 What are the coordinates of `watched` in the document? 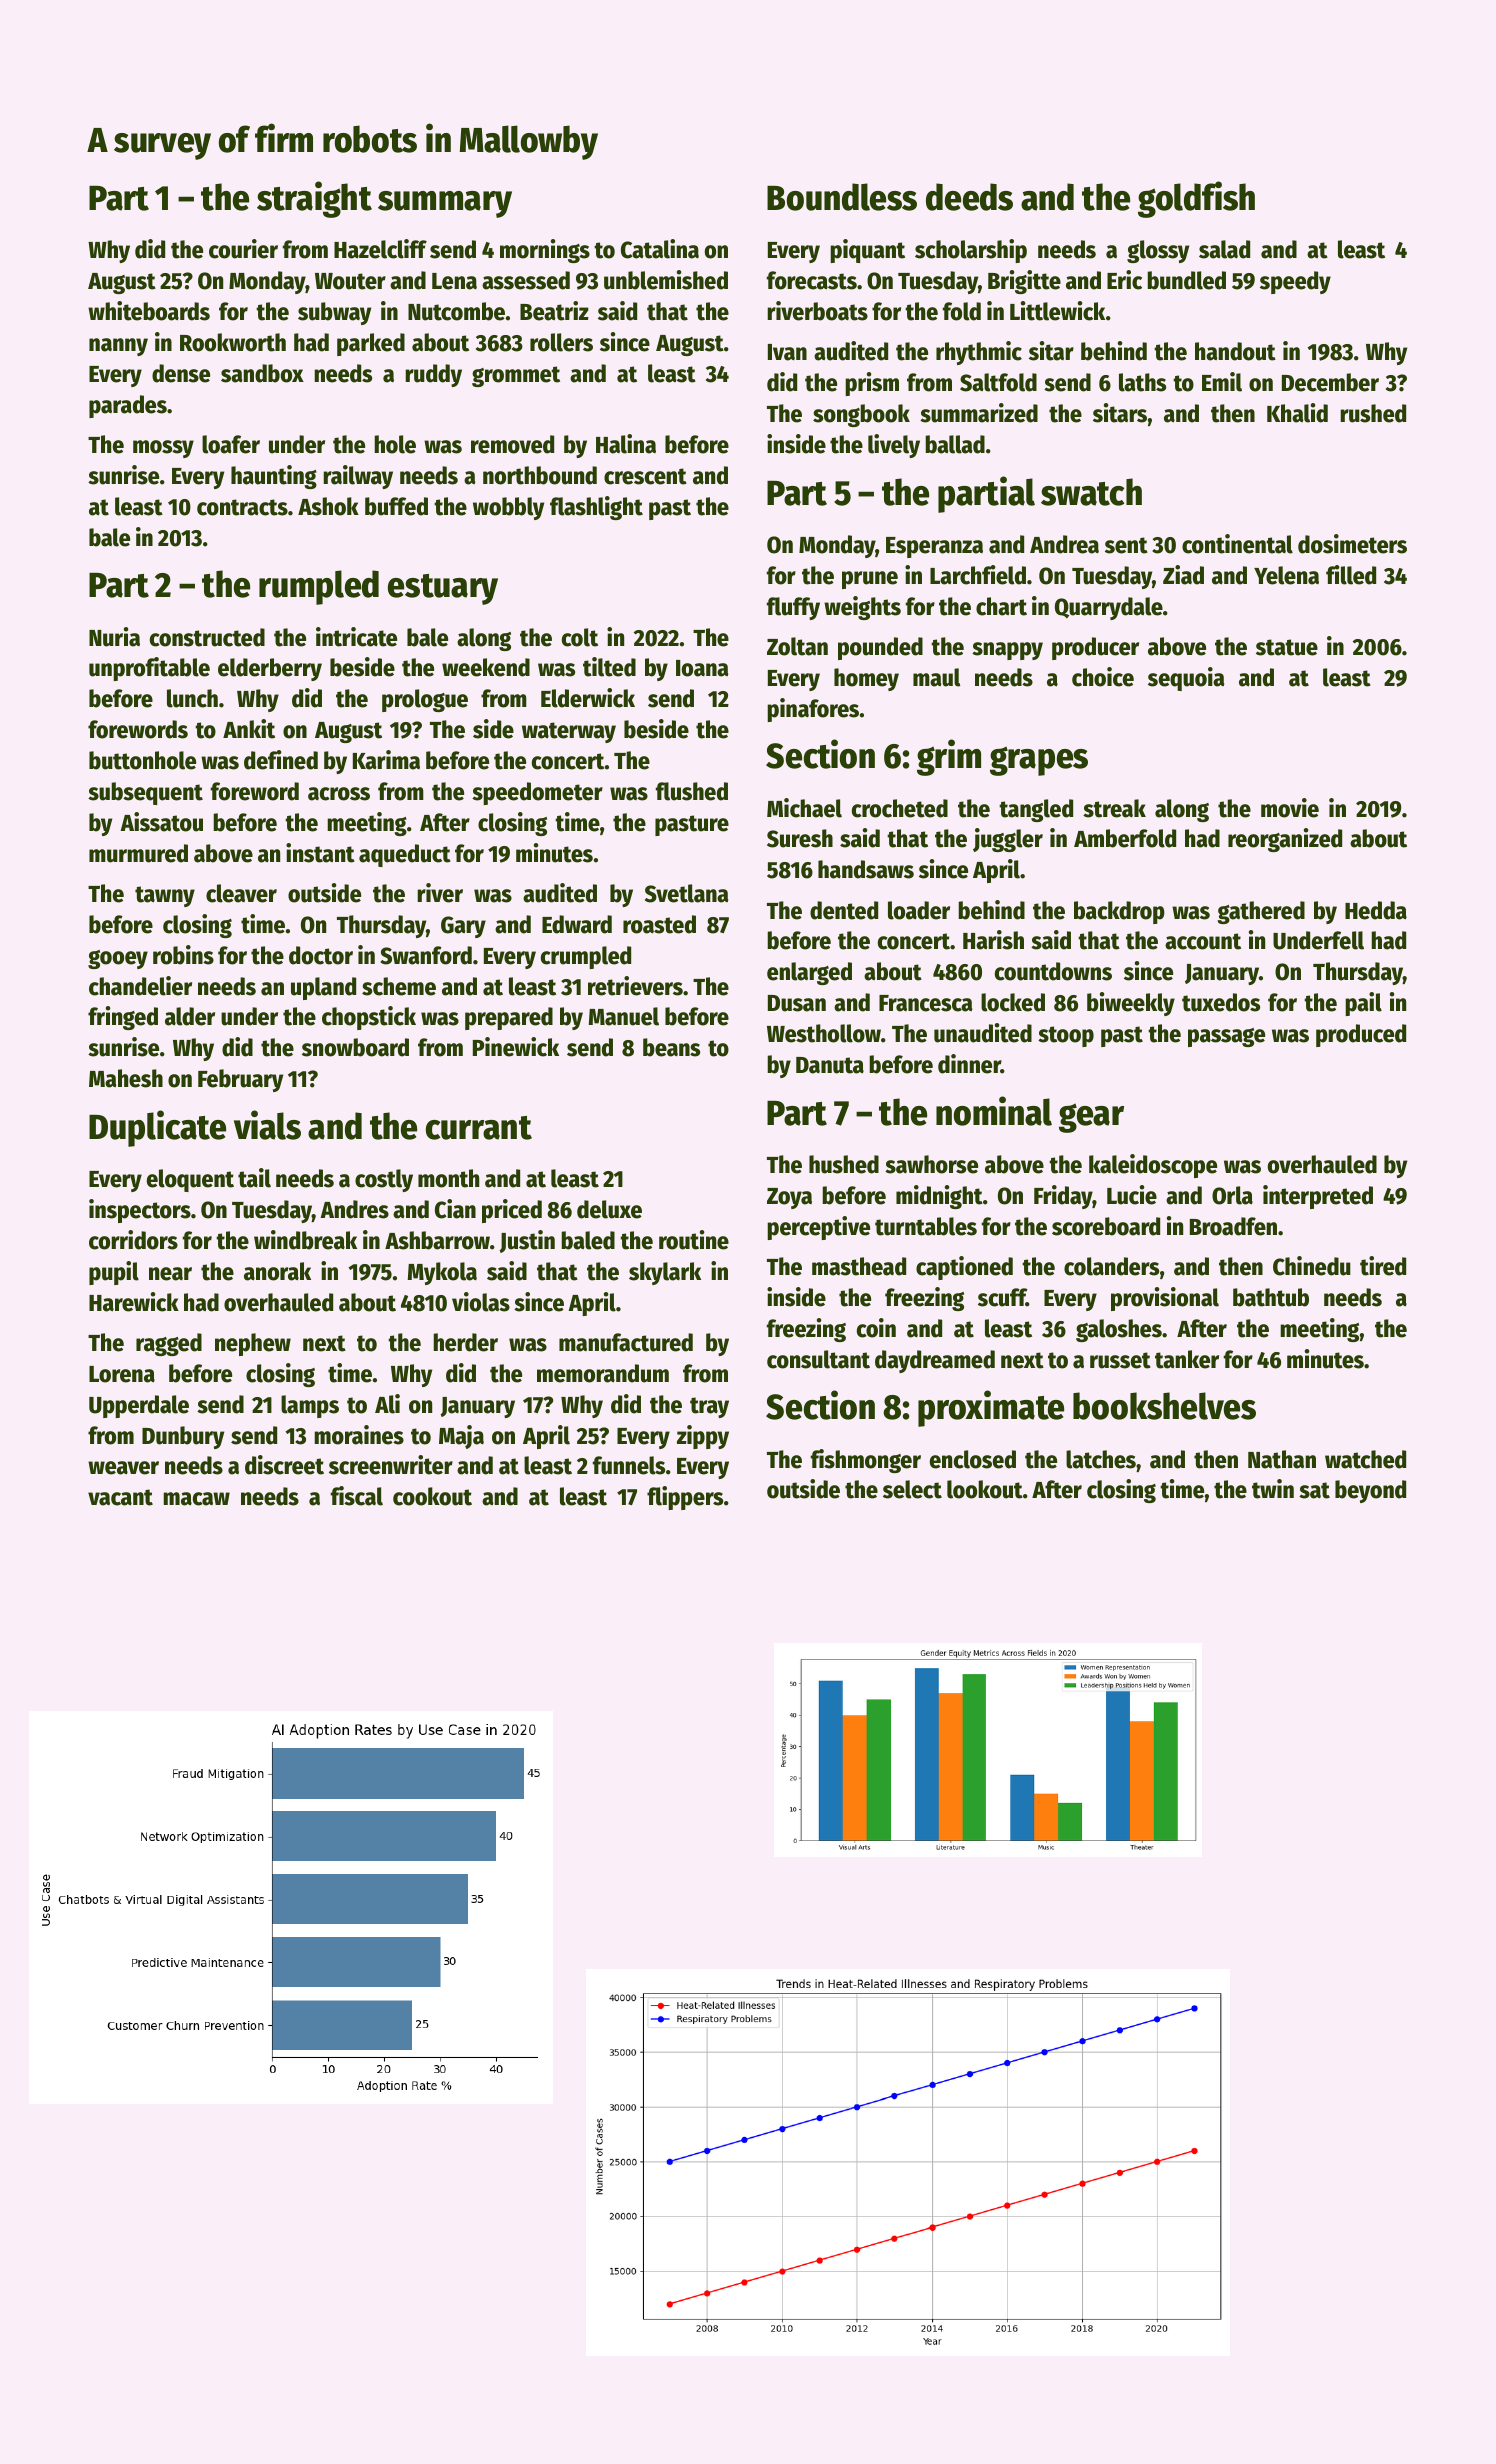 It's located at (1365, 1459).
